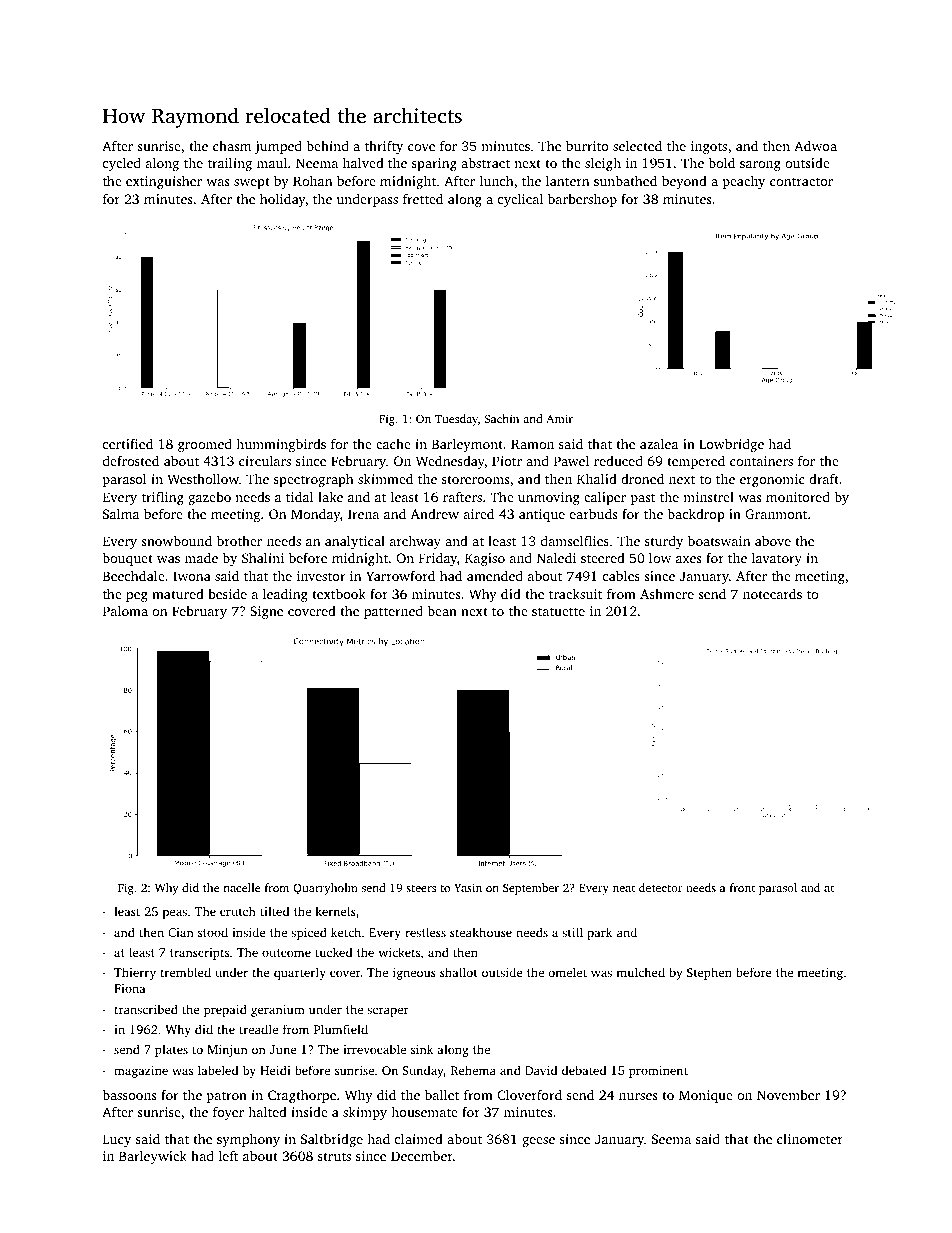 The width and height of the screenshot is (952, 1233). I want to click on Lucy, so click(117, 1140).
